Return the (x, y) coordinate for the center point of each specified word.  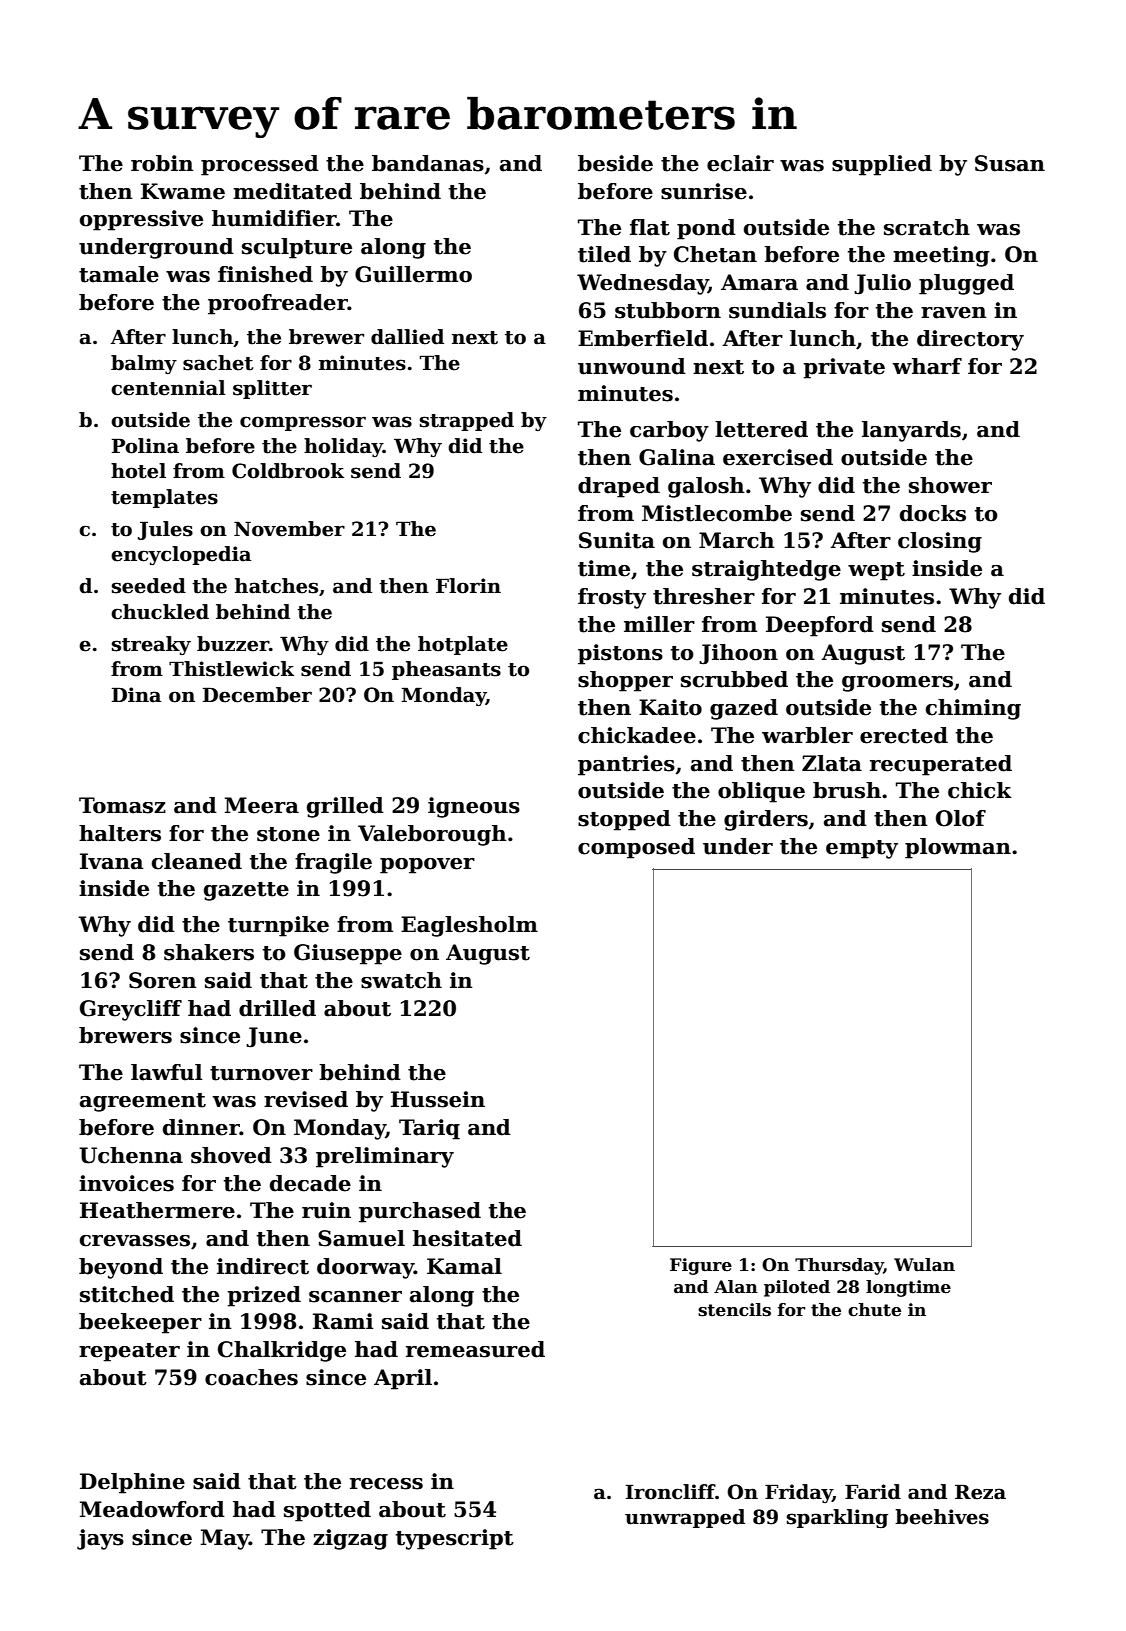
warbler (807, 735)
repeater (129, 1352)
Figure (701, 1266)
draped (619, 487)
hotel (138, 471)
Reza (980, 1492)
